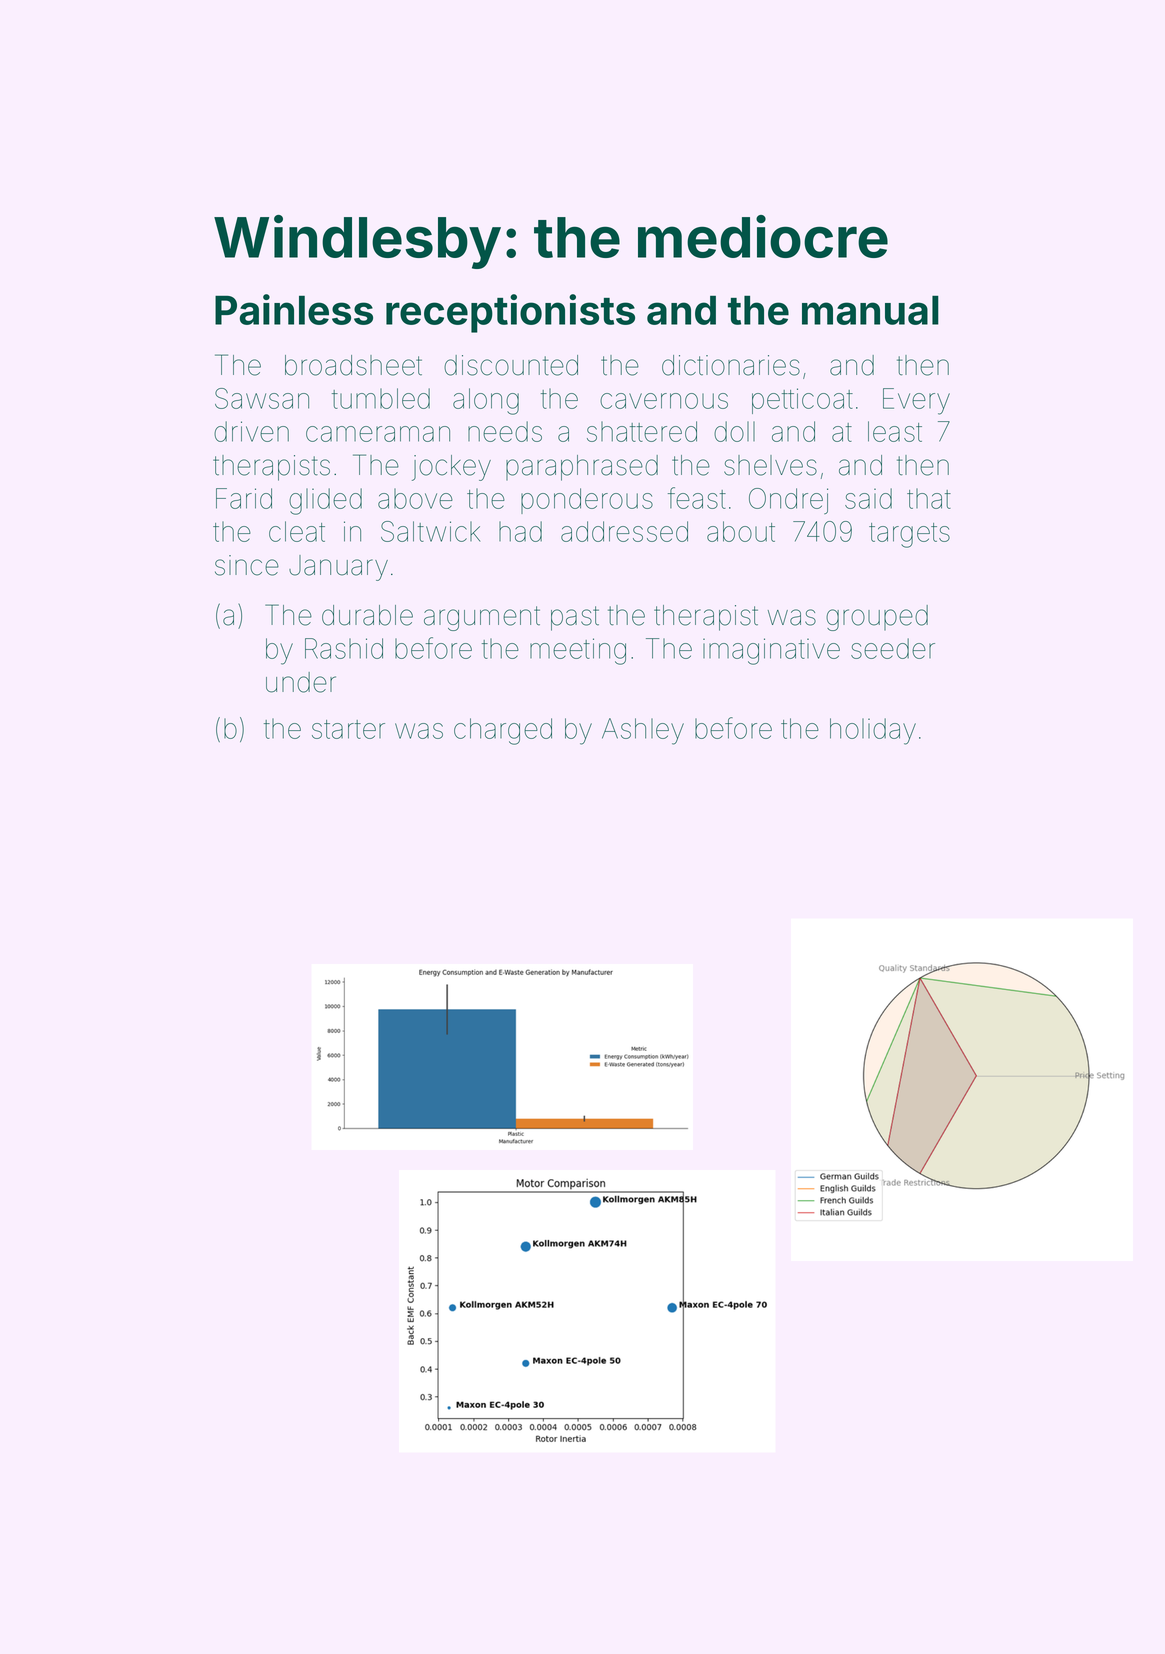 This image has width=1165, height=1654. I want to click on Sawsan, so click(262, 398).
